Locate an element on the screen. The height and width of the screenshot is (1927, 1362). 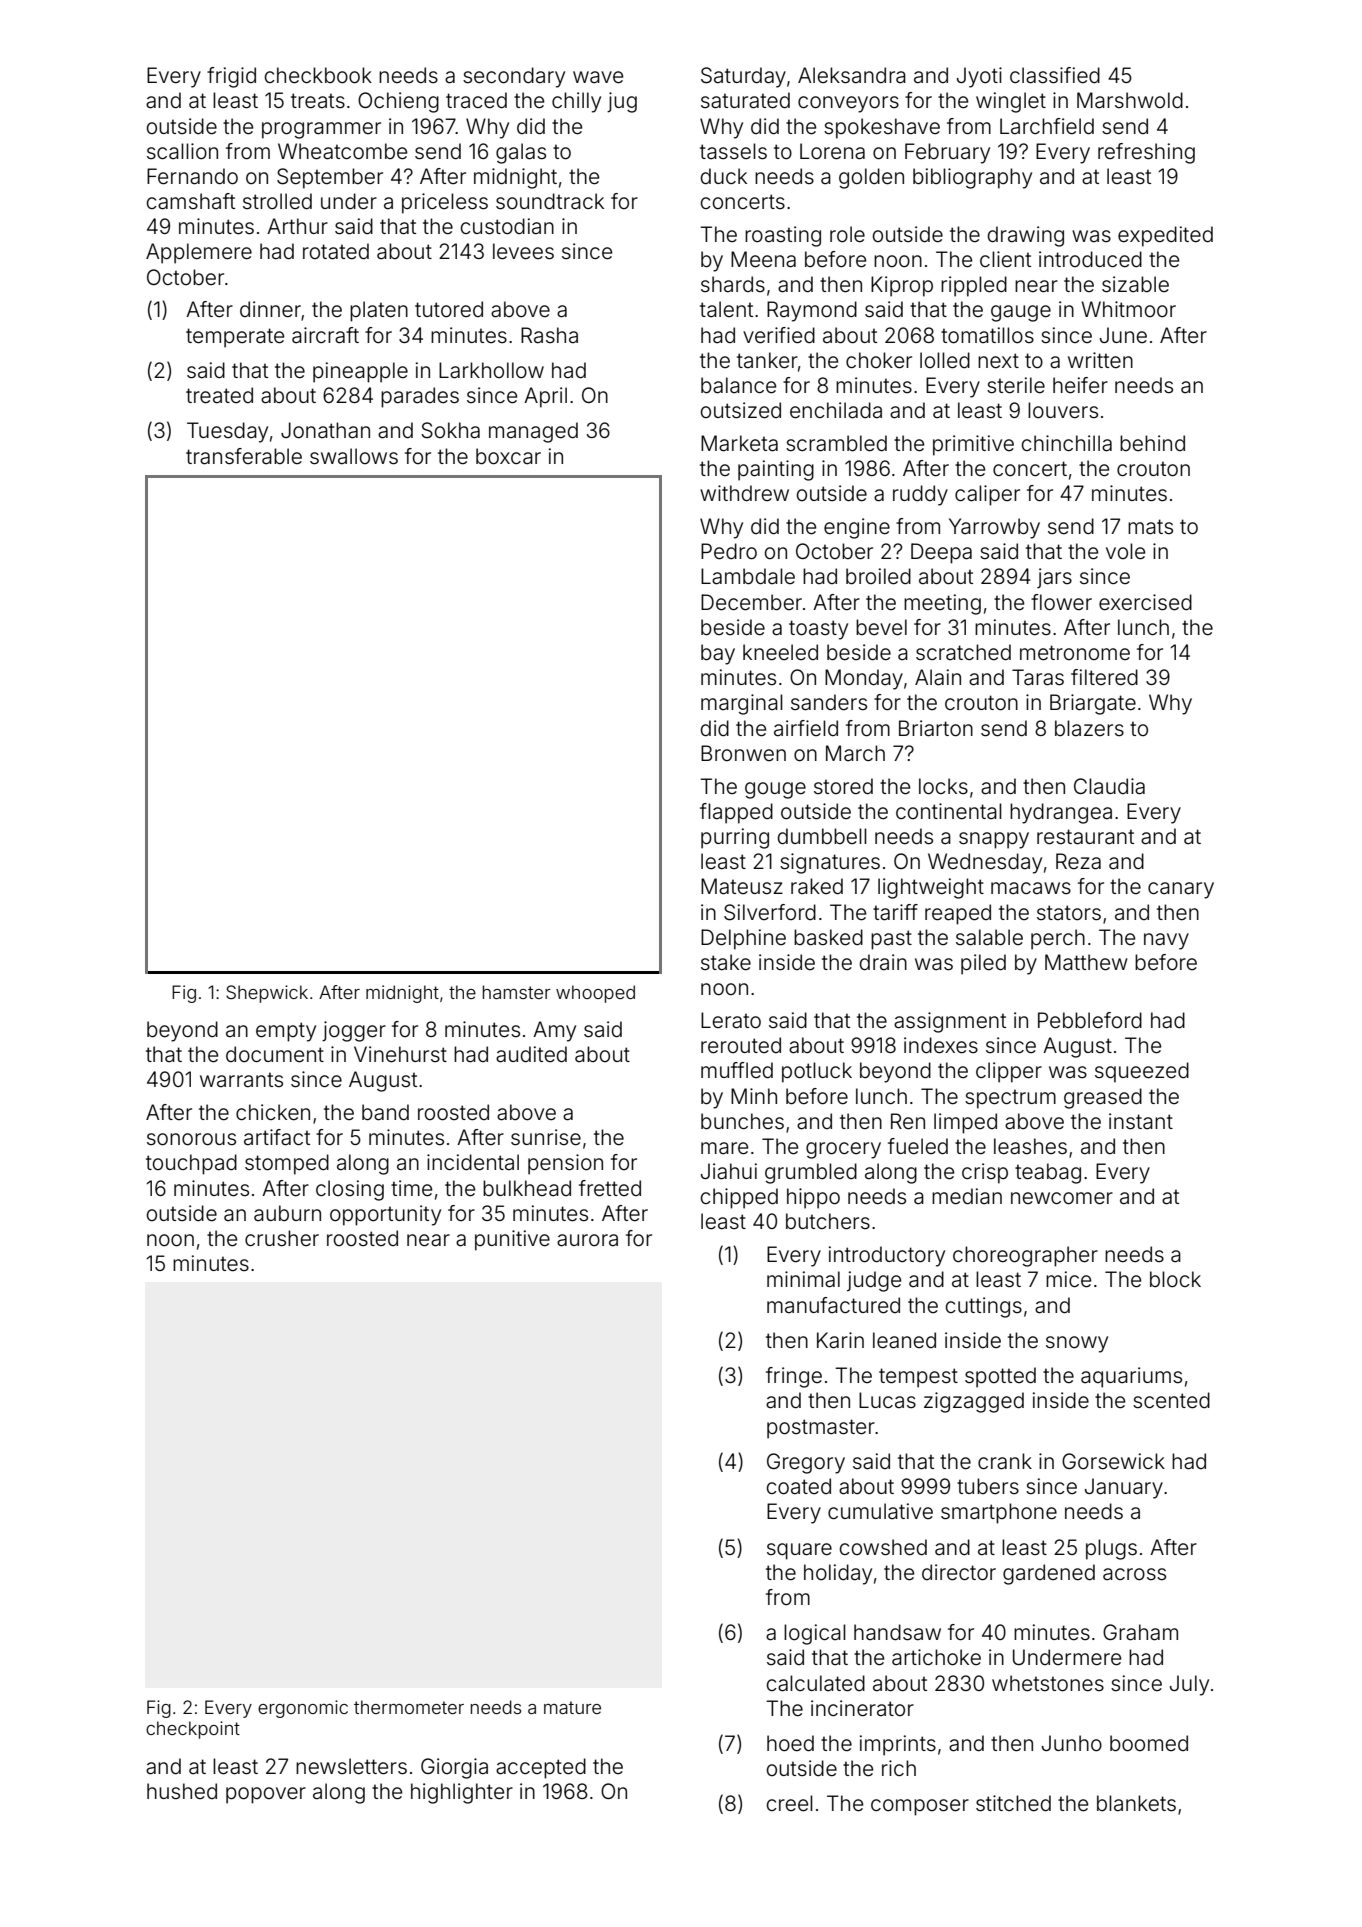
December is located at coordinates (751, 602).
